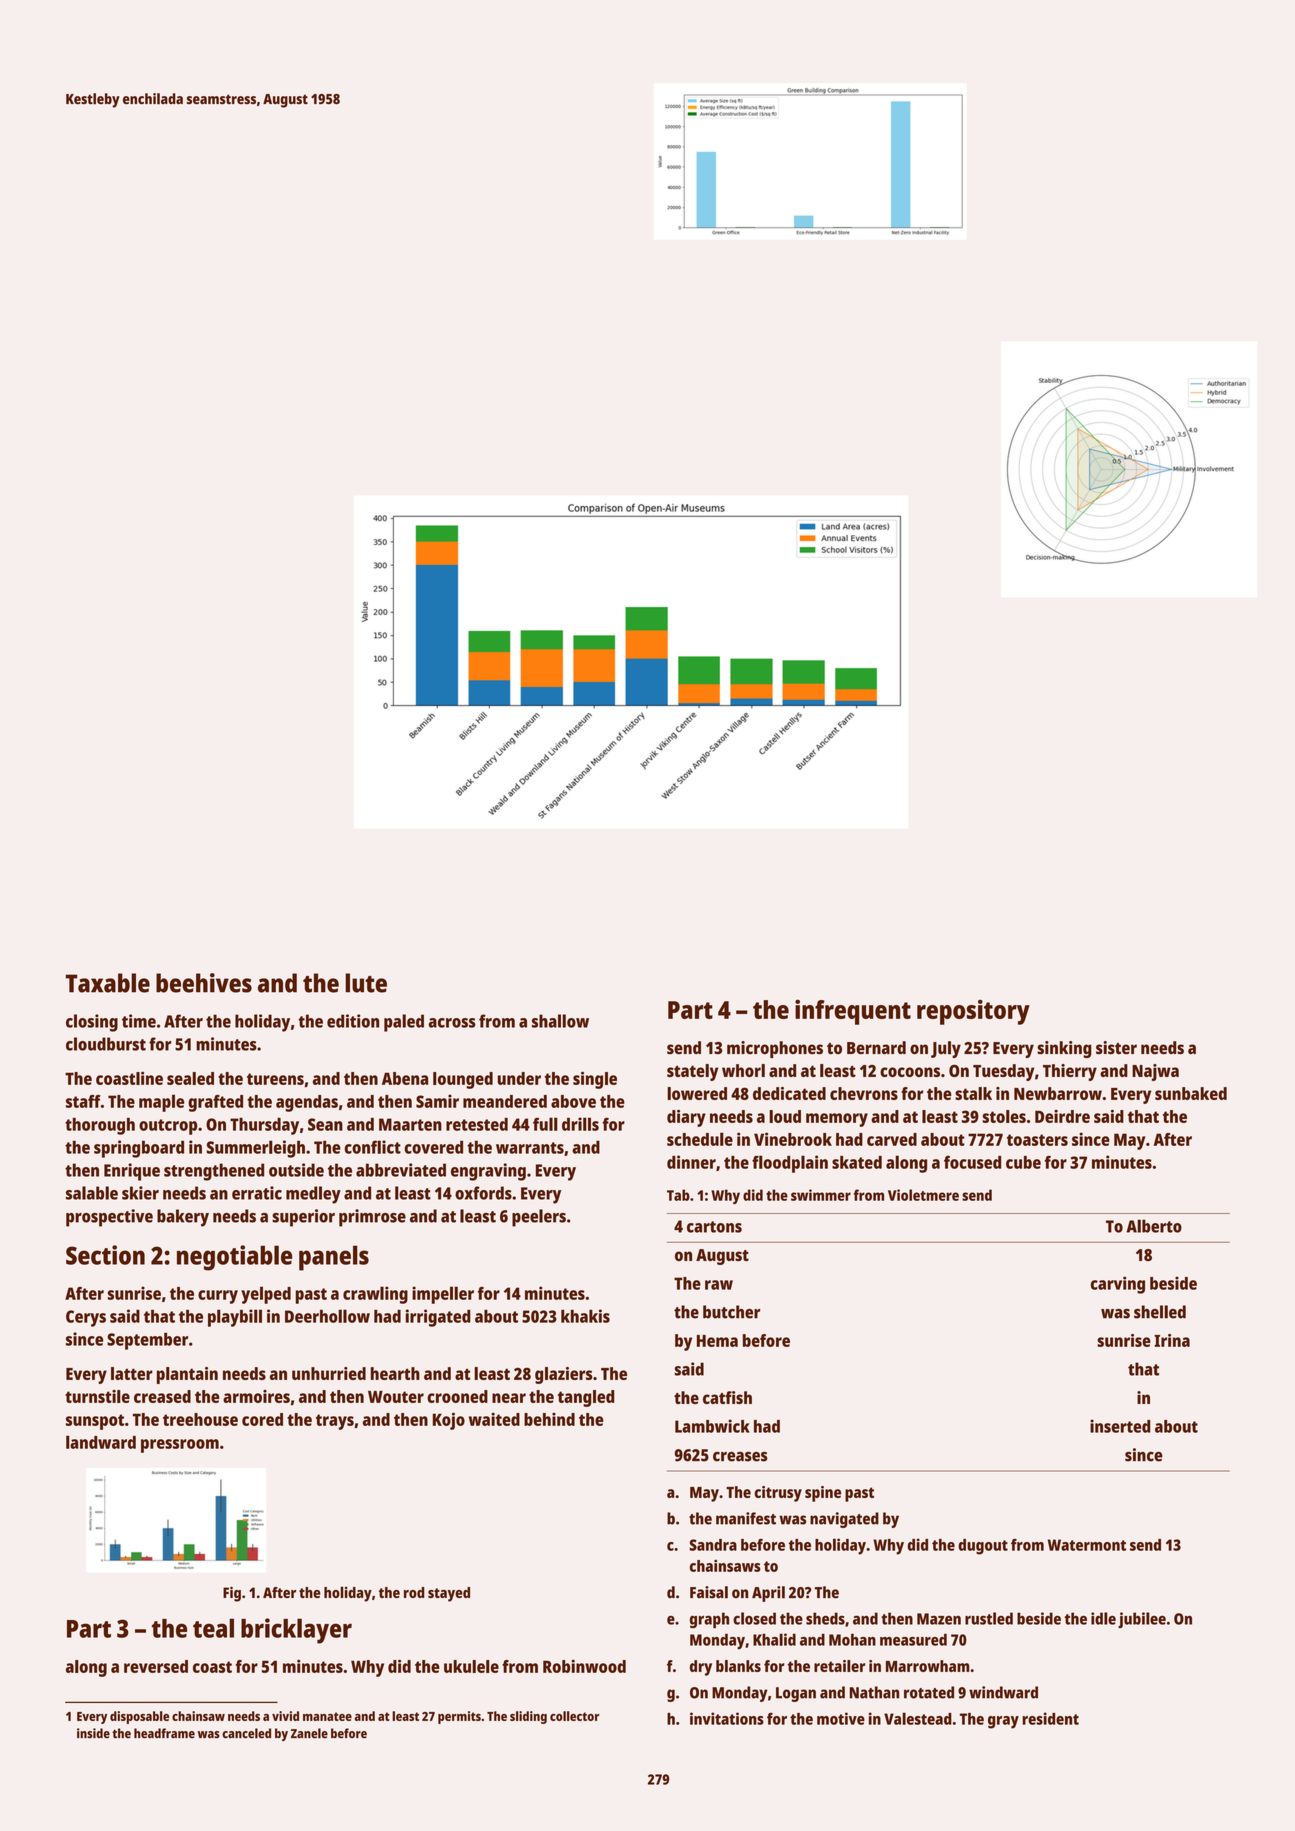 The height and width of the screenshot is (1831, 1295). Describe the element at coordinates (586, 1398) in the screenshot. I see `tangled` at that location.
